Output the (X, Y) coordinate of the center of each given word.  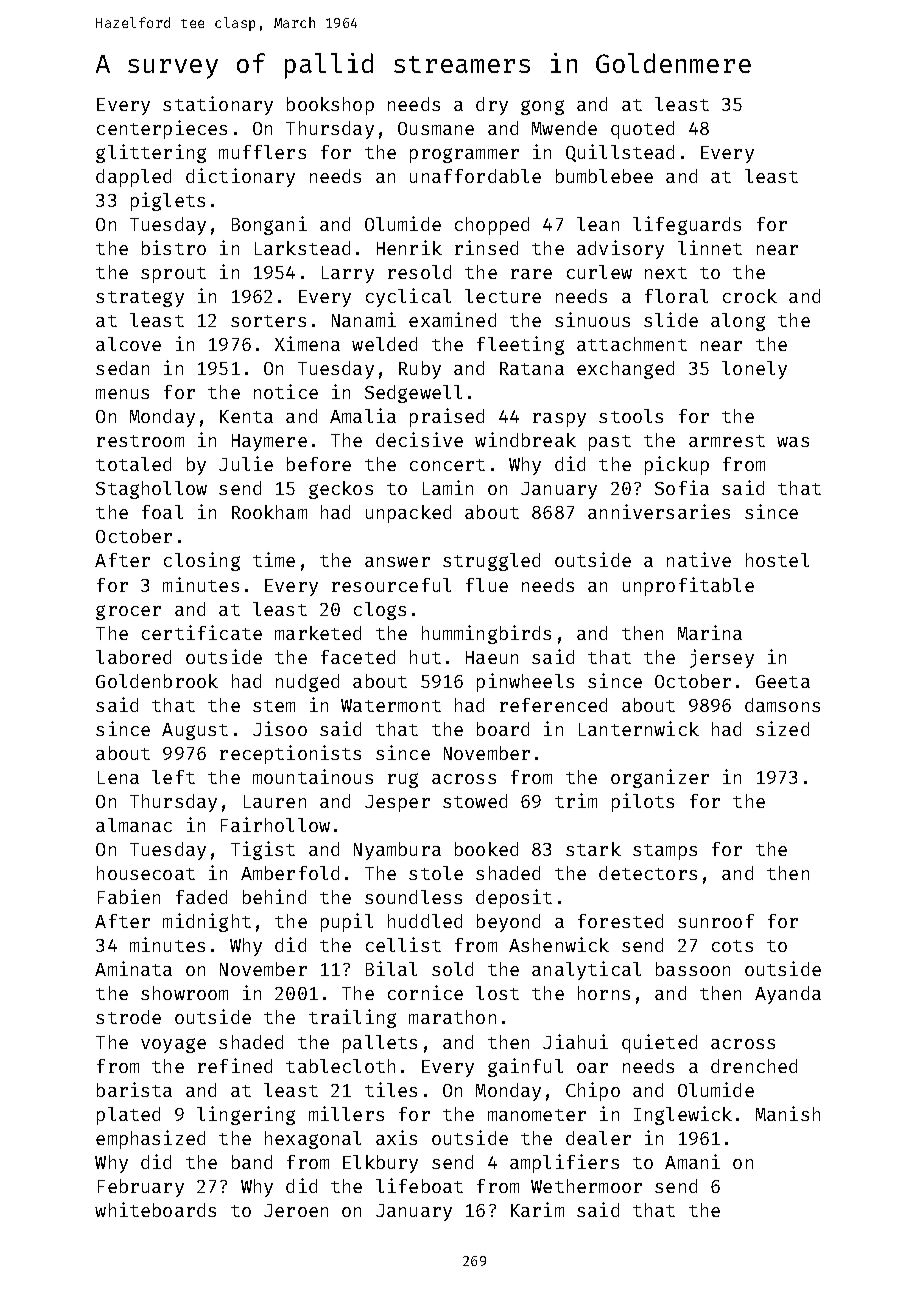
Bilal (391, 968)
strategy (140, 299)
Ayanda (788, 995)
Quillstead (620, 153)
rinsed (486, 247)
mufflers (262, 152)
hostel (777, 560)
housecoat (146, 873)
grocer (128, 612)
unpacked (408, 514)
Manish (788, 1113)
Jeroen (296, 1210)
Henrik (409, 247)
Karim (537, 1209)
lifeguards (687, 225)
